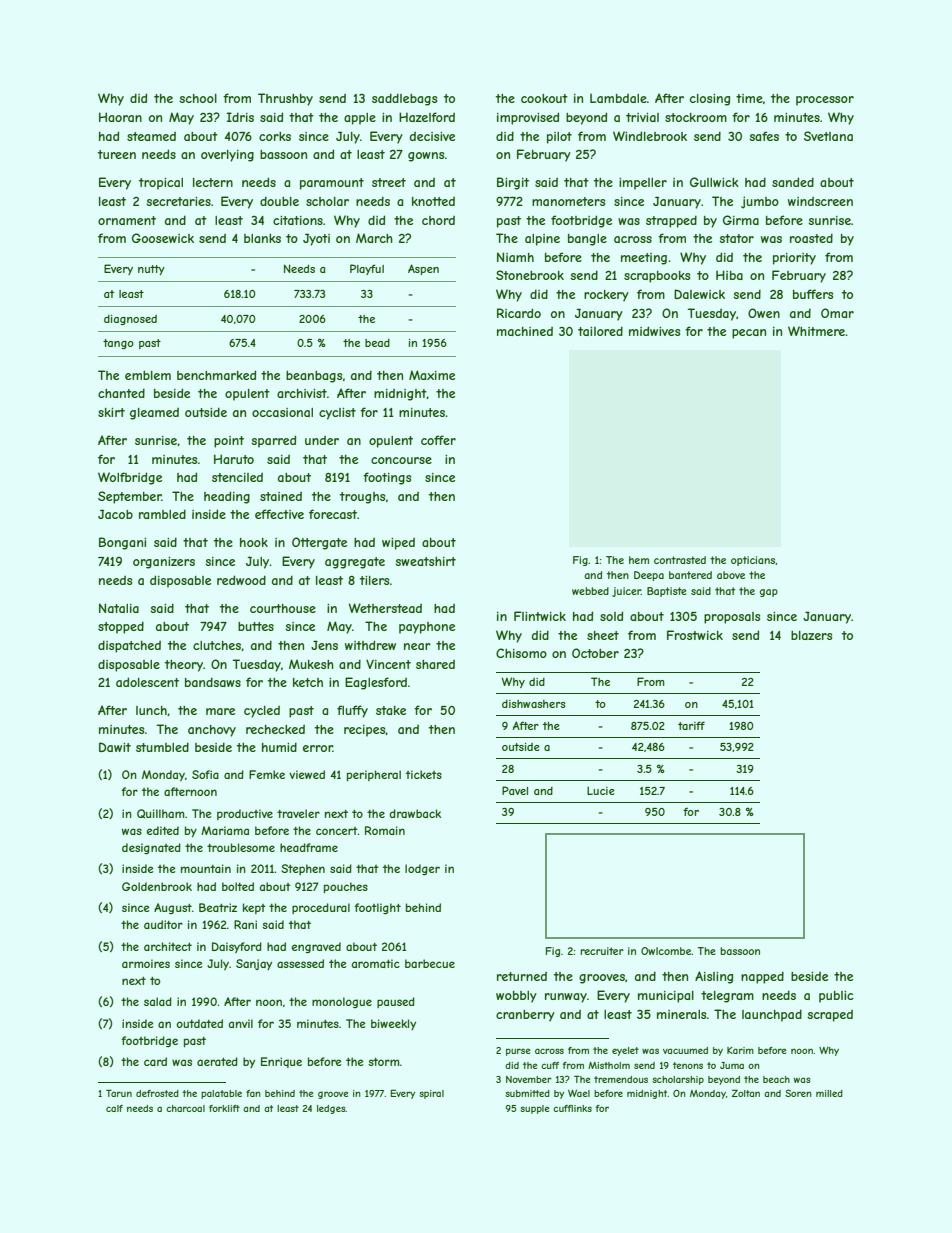  What do you see at coordinates (427, 117) in the screenshot?
I see `Hazelford` at bounding box center [427, 117].
